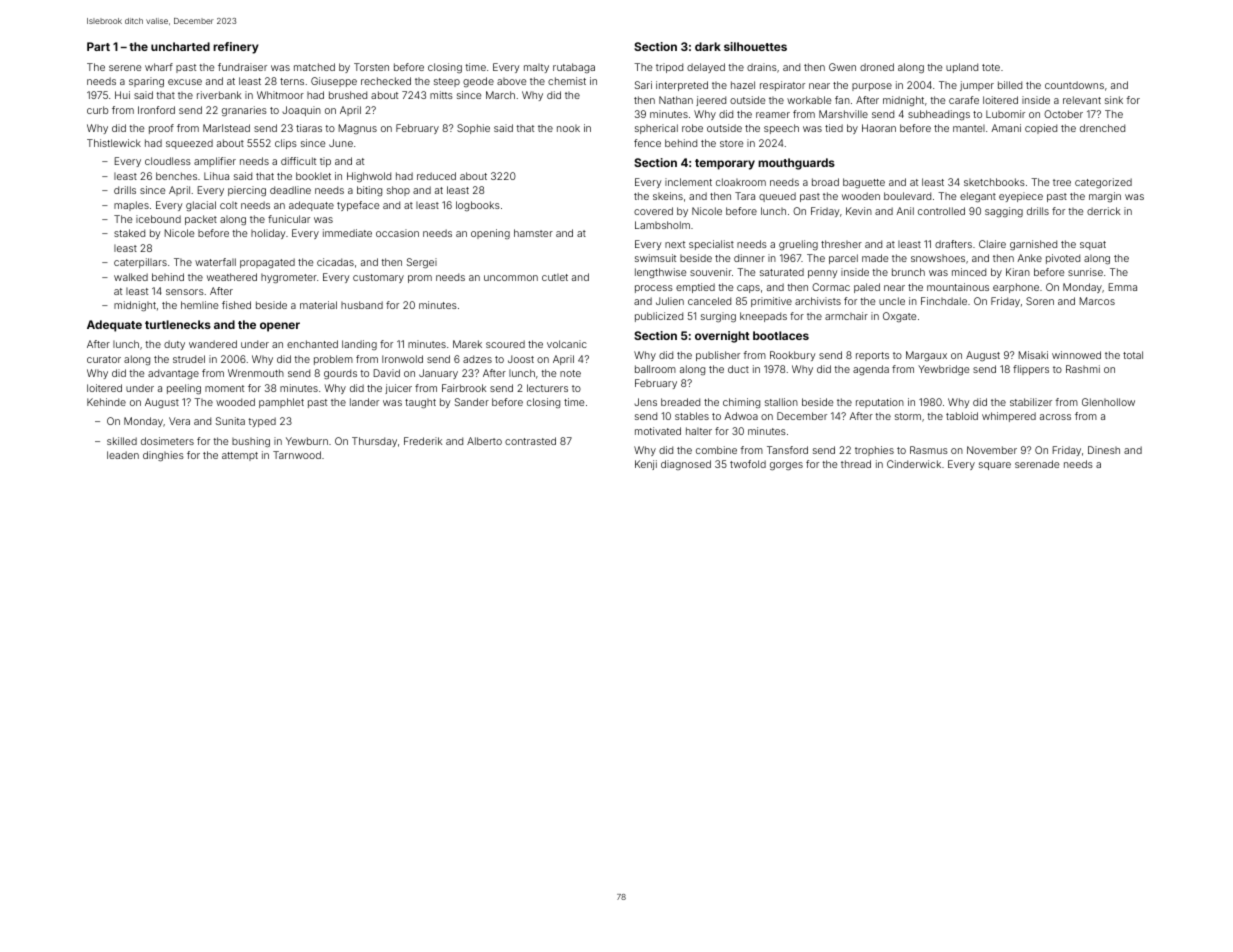  I want to click on leaden, so click(123, 455).
